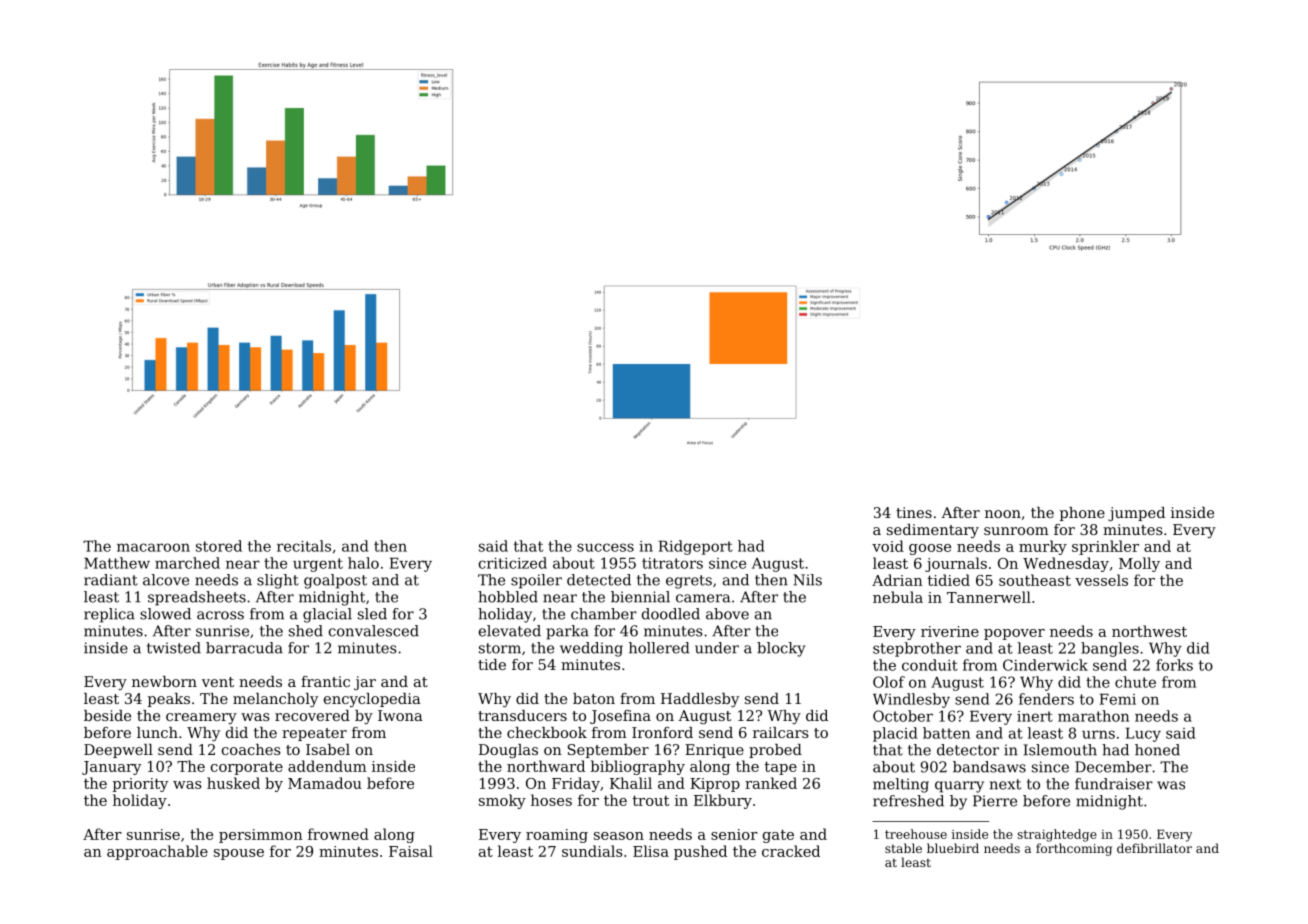 This image has height=924, width=1308. I want to click on trout, so click(650, 800).
